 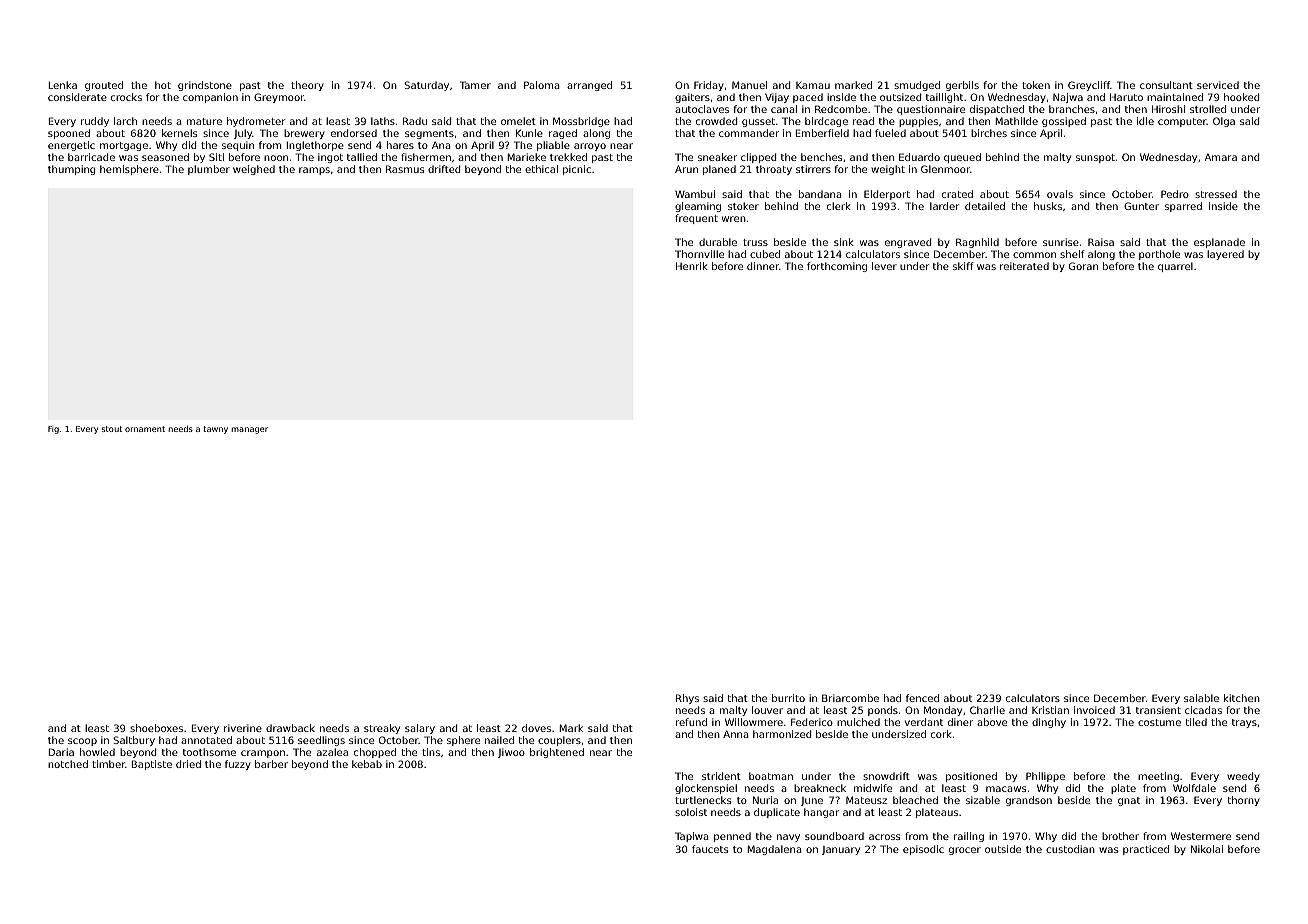 What do you see at coordinates (112, 429) in the page?
I see `stout` at bounding box center [112, 429].
